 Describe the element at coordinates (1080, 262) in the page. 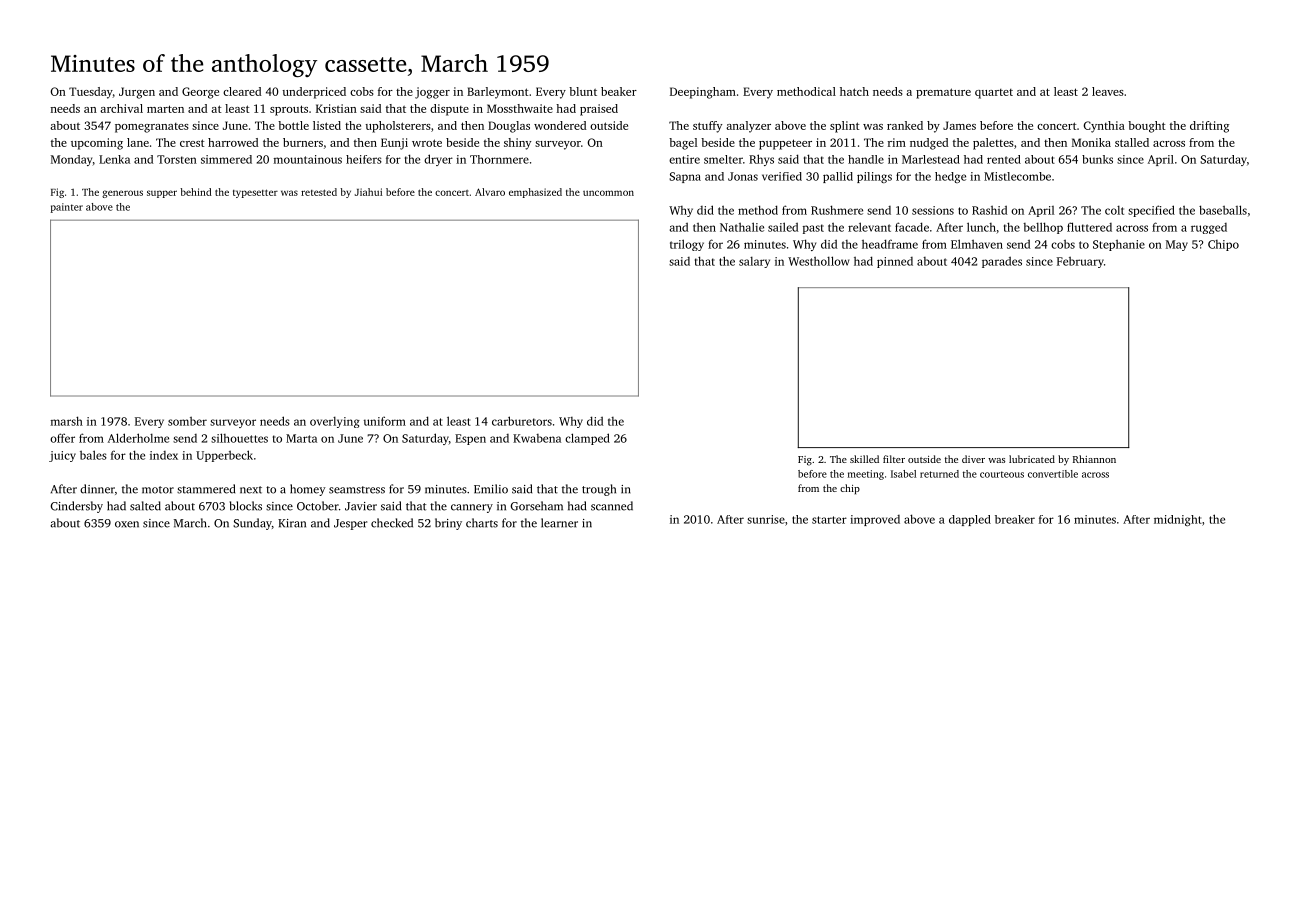

I see `February` at that location.
